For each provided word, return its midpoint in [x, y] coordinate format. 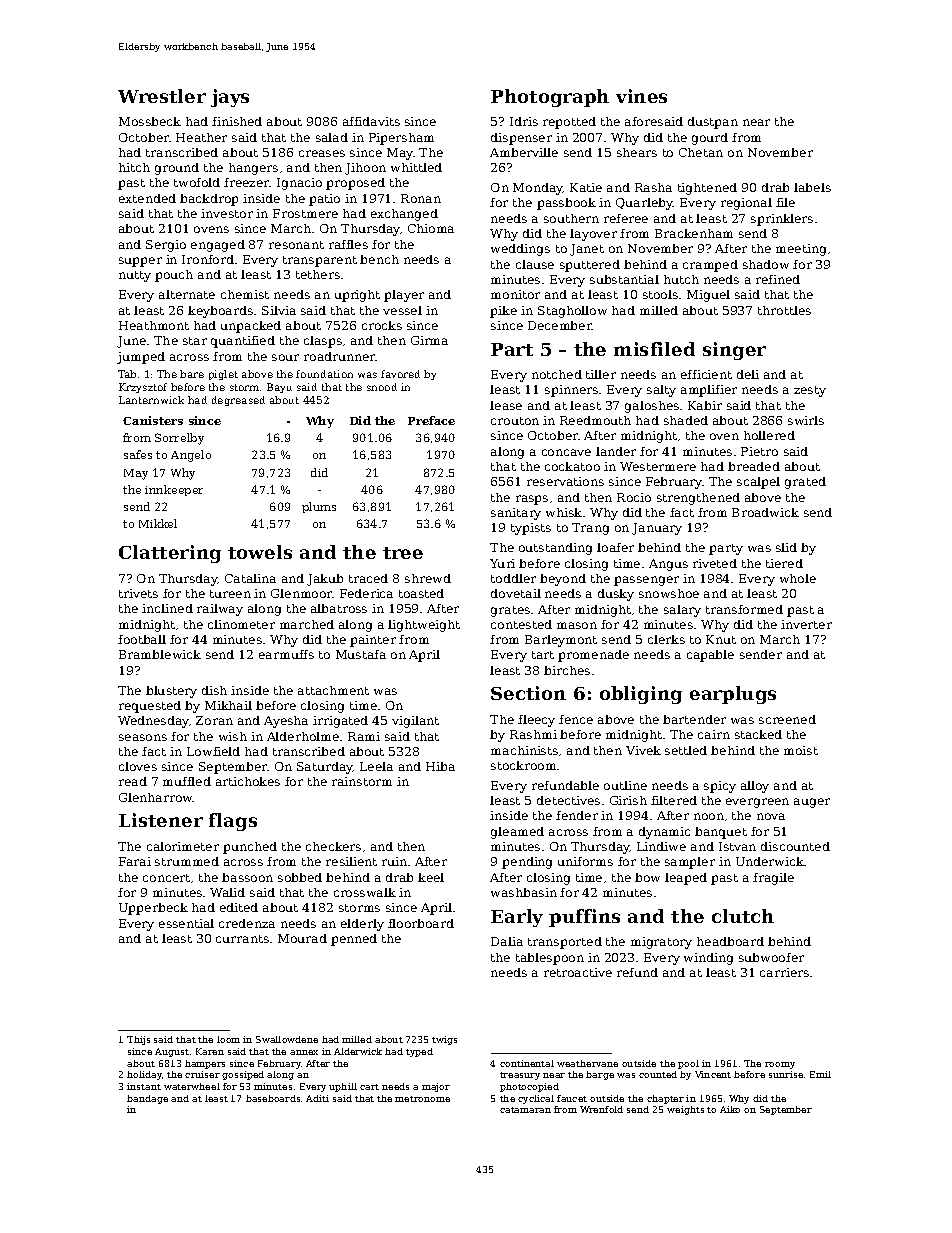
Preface [431, 420]
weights [685, 1110]
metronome [422, 1099]
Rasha [653, 187]
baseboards [273, 1098]
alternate [187, 294]
